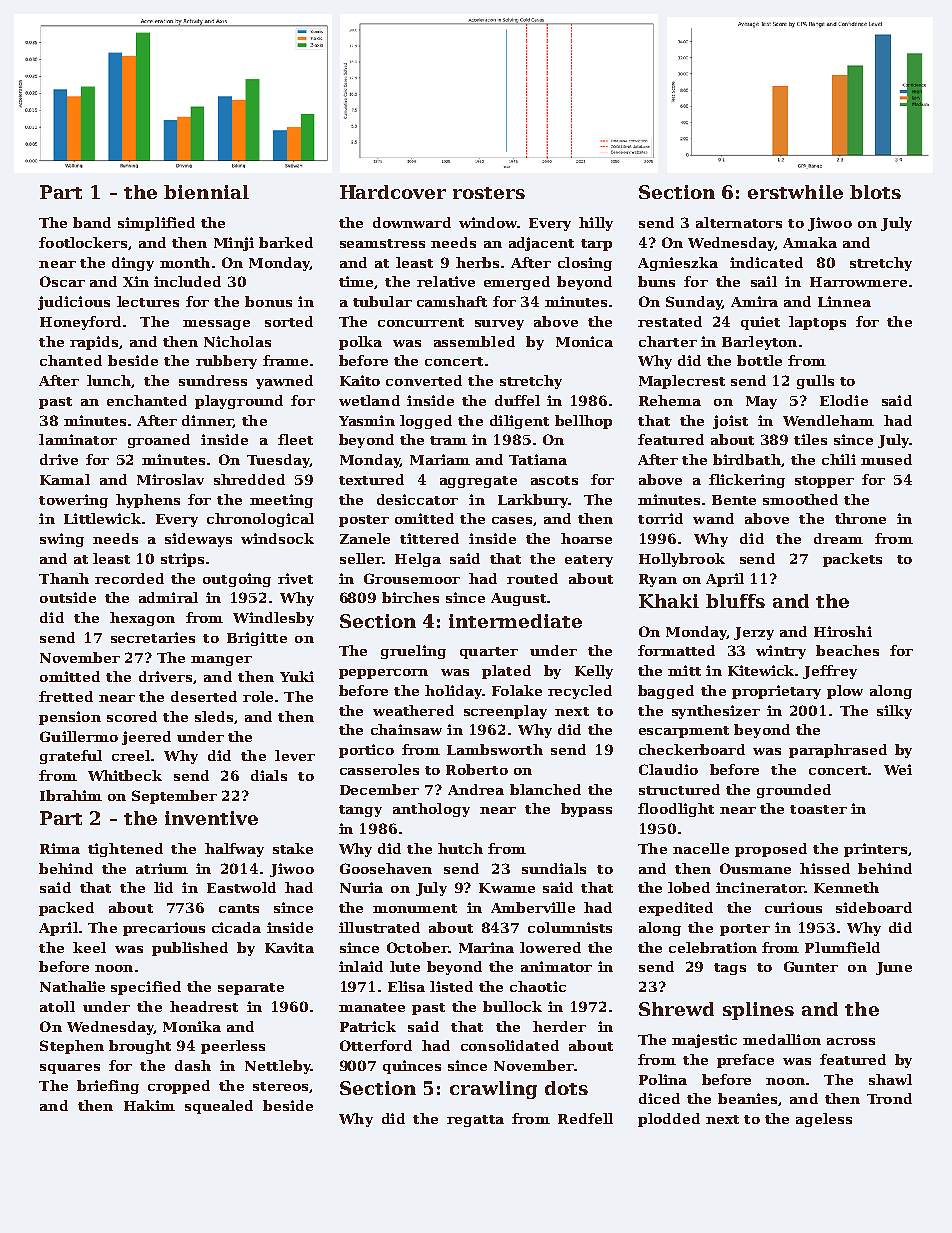 The height and width of the screenshot is (1233, 952). Describe the element at coordinates (440, 459) in the screenshot. I see `Mariam` at that location.
